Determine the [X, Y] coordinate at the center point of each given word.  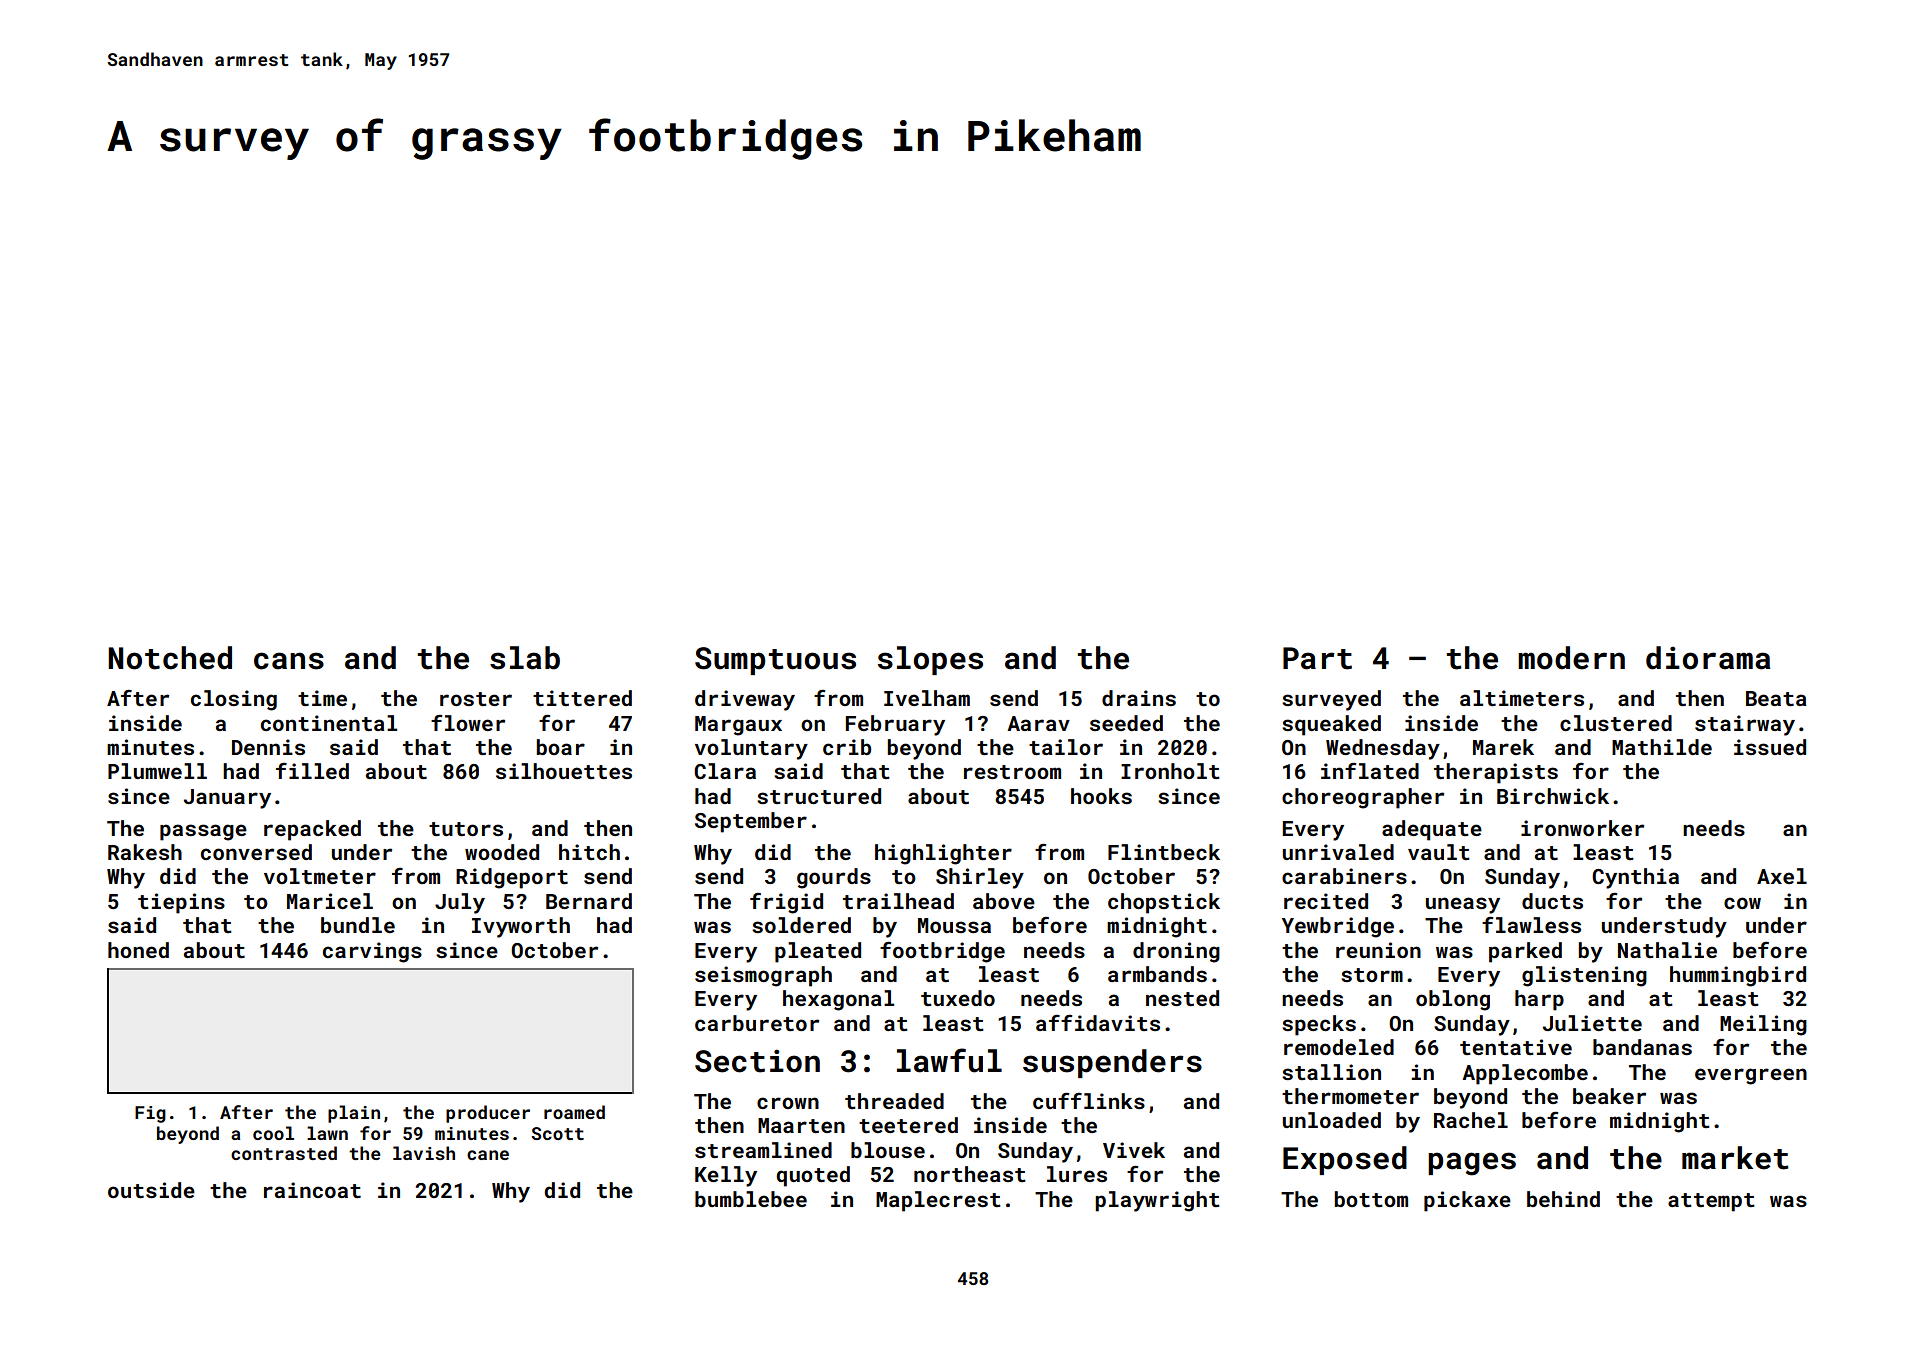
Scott [557, 1133]
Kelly [726, 1176]
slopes [930, 660]
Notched [170, 658]
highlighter [943, 854]
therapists [1496, 773]
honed [138, 950]
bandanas [1642, 1047]
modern [1571, 658]
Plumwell [157, 771]
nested [1182, 998]
